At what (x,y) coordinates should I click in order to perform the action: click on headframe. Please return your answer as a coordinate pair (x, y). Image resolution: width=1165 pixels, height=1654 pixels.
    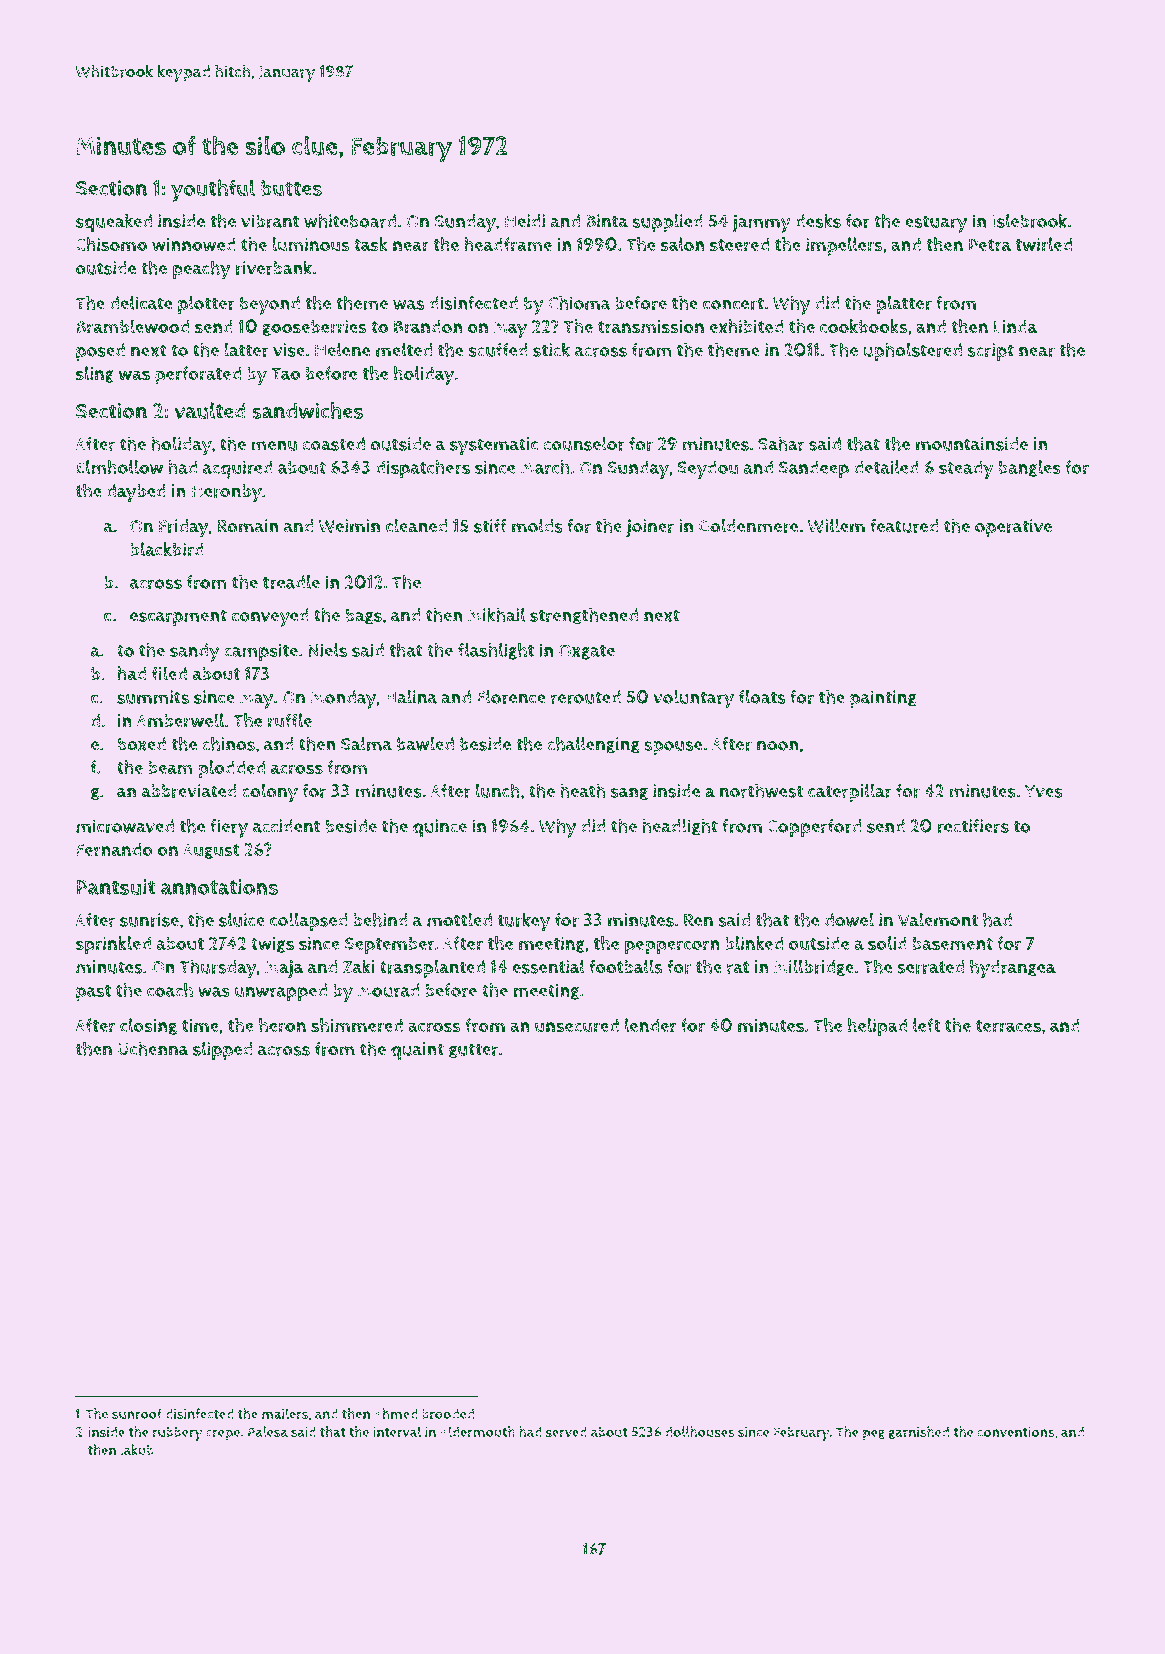
    Looking at the image, I should click on (508, 244).
